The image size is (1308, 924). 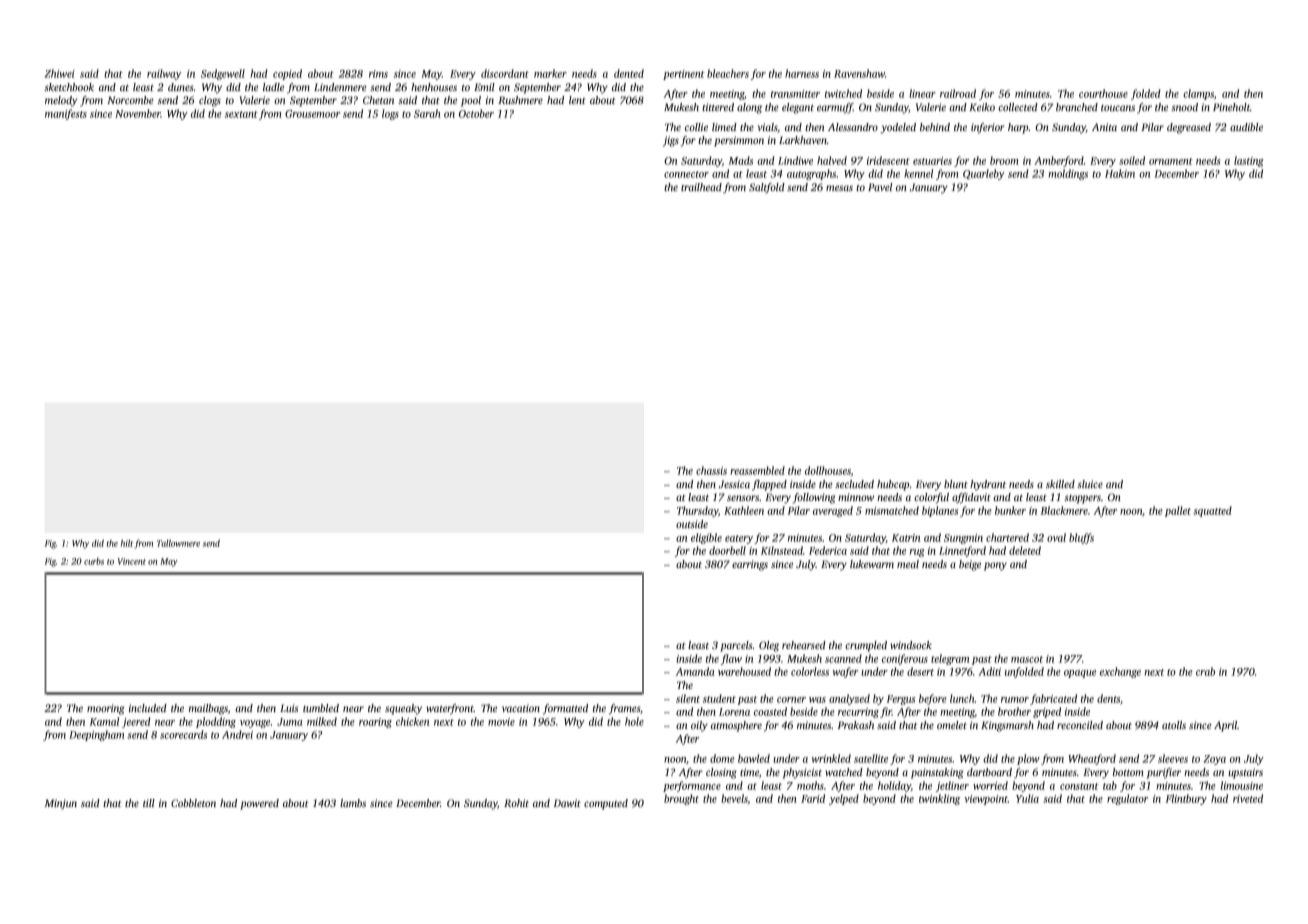 What do you see at coordinates (931, 498) in the page?
I see `colorful` at bounding box center [931, 498].
